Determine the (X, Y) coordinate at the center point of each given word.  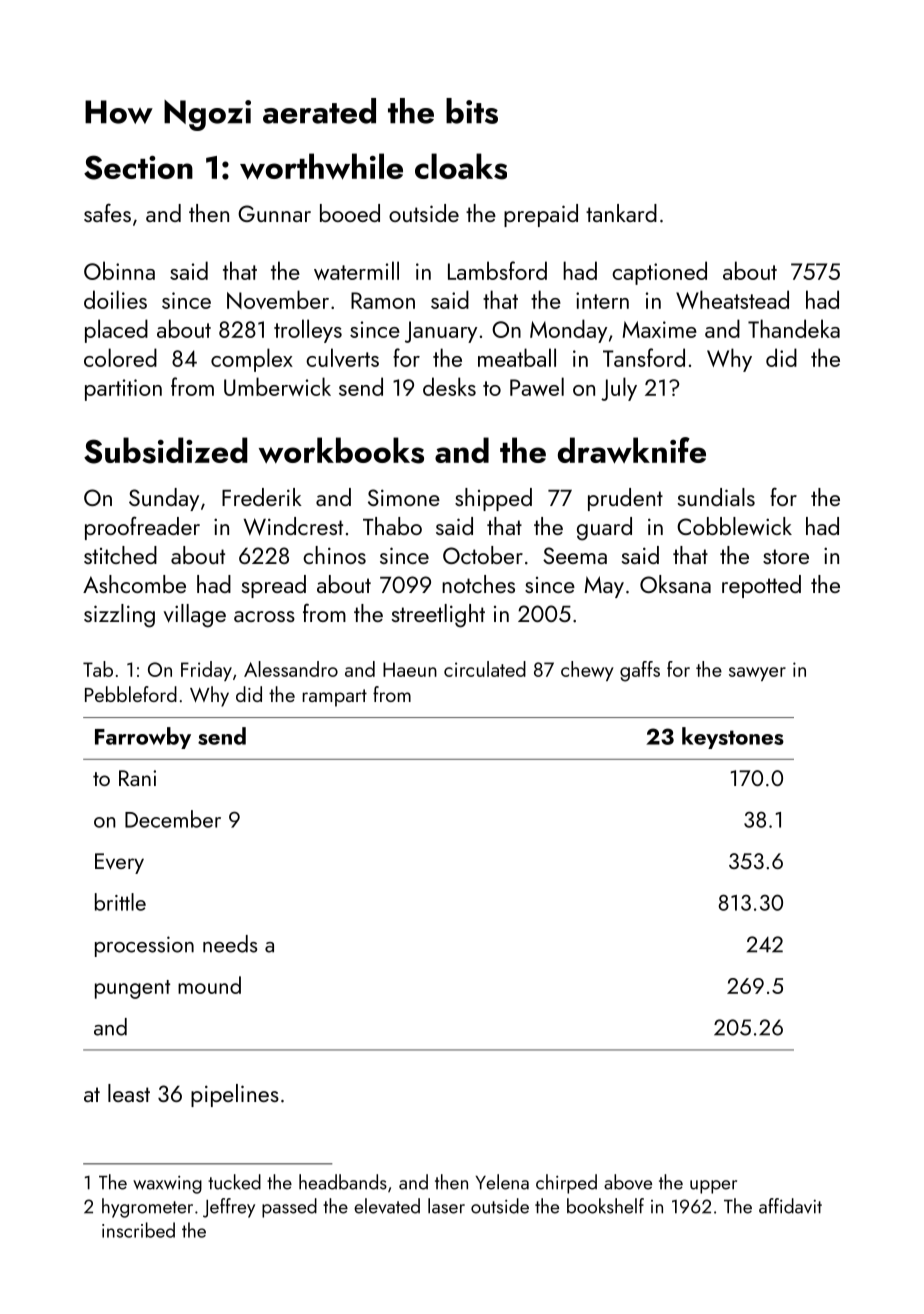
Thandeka (794, 328)
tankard (621, 213)
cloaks (461, 166)
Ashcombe (134, 584)
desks (449, 386)
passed (289, 1208)
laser (446, 1206)
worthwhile (321, 166)
